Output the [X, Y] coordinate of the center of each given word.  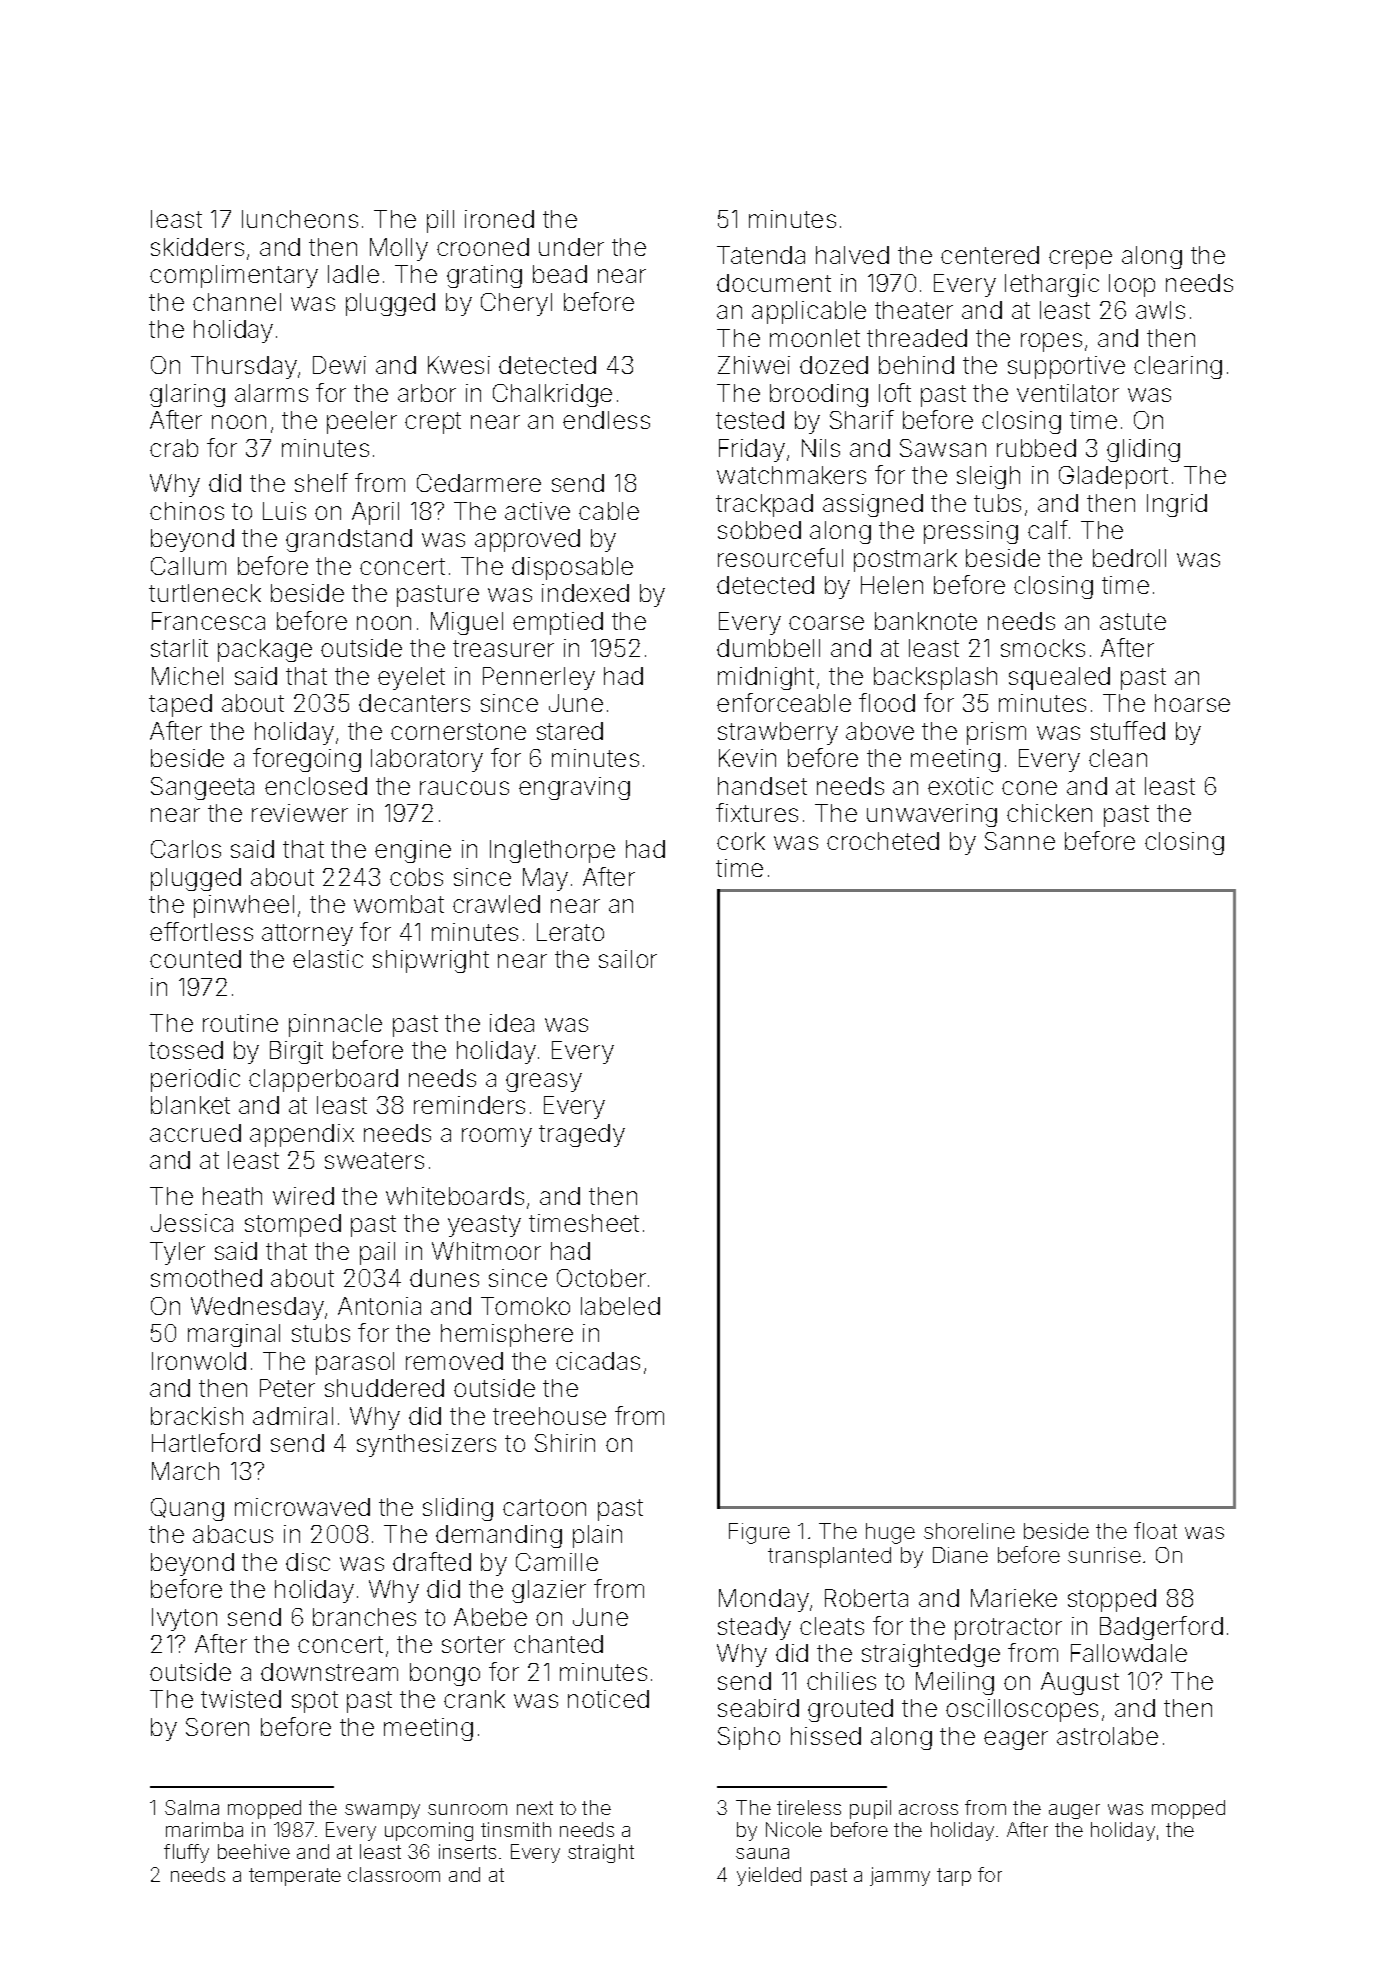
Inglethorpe [552, 851]
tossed [186, 1050]
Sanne [1020, 841]
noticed [608, 1699]
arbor [427, 393]
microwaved [302, 1507]
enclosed [316, 786]
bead [560, 274]
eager [1016, 1740]
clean [1118, 758]
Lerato [570, 932]
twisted [241, 1699]
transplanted [829, 1557]
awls [1160, 310]
